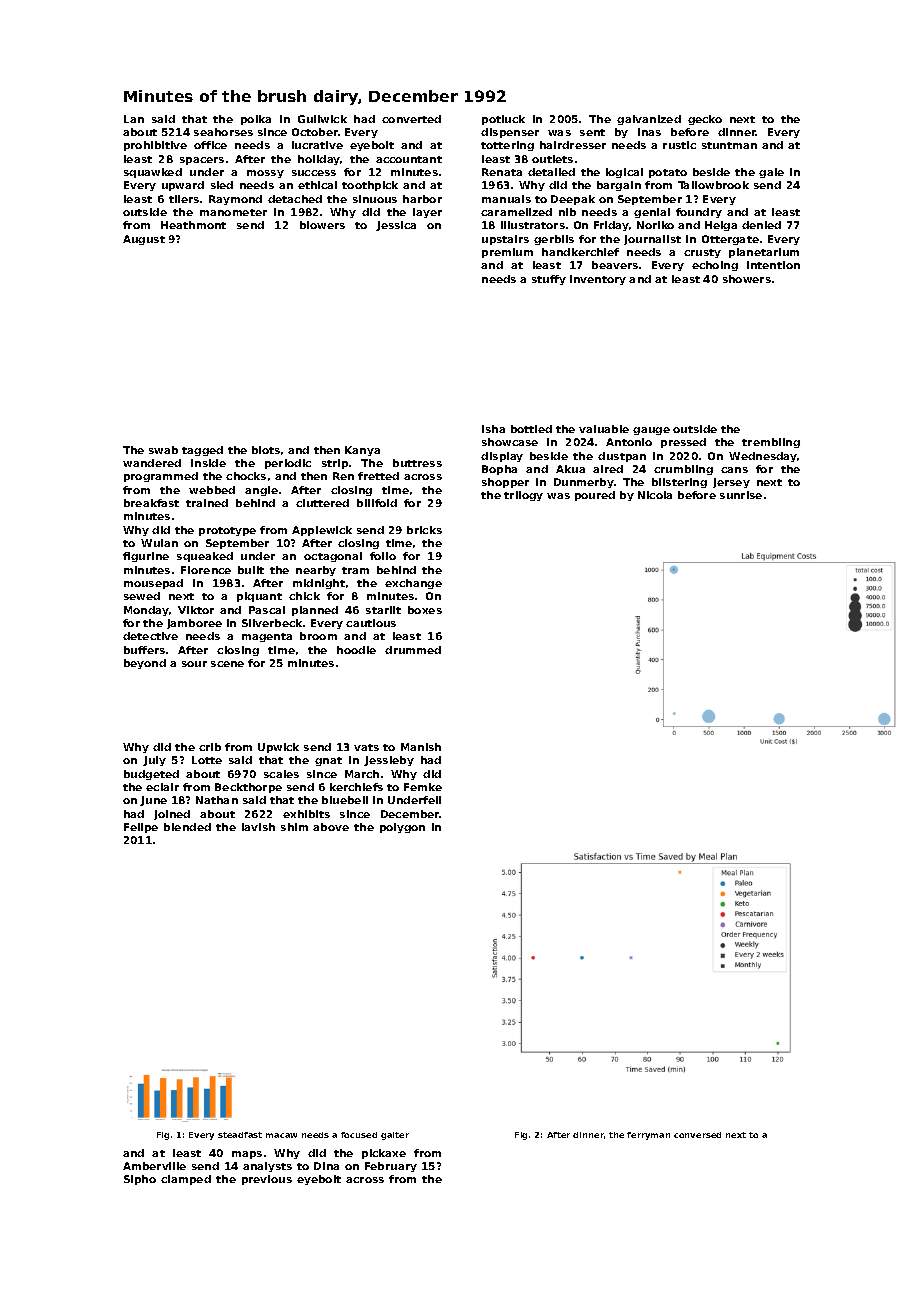 Image resolution: width=924 pixels, height=1308 pixels. What do you see at coordinates (705, 120) in the document?
I see `gecko` at bounding box center [705, 120].
